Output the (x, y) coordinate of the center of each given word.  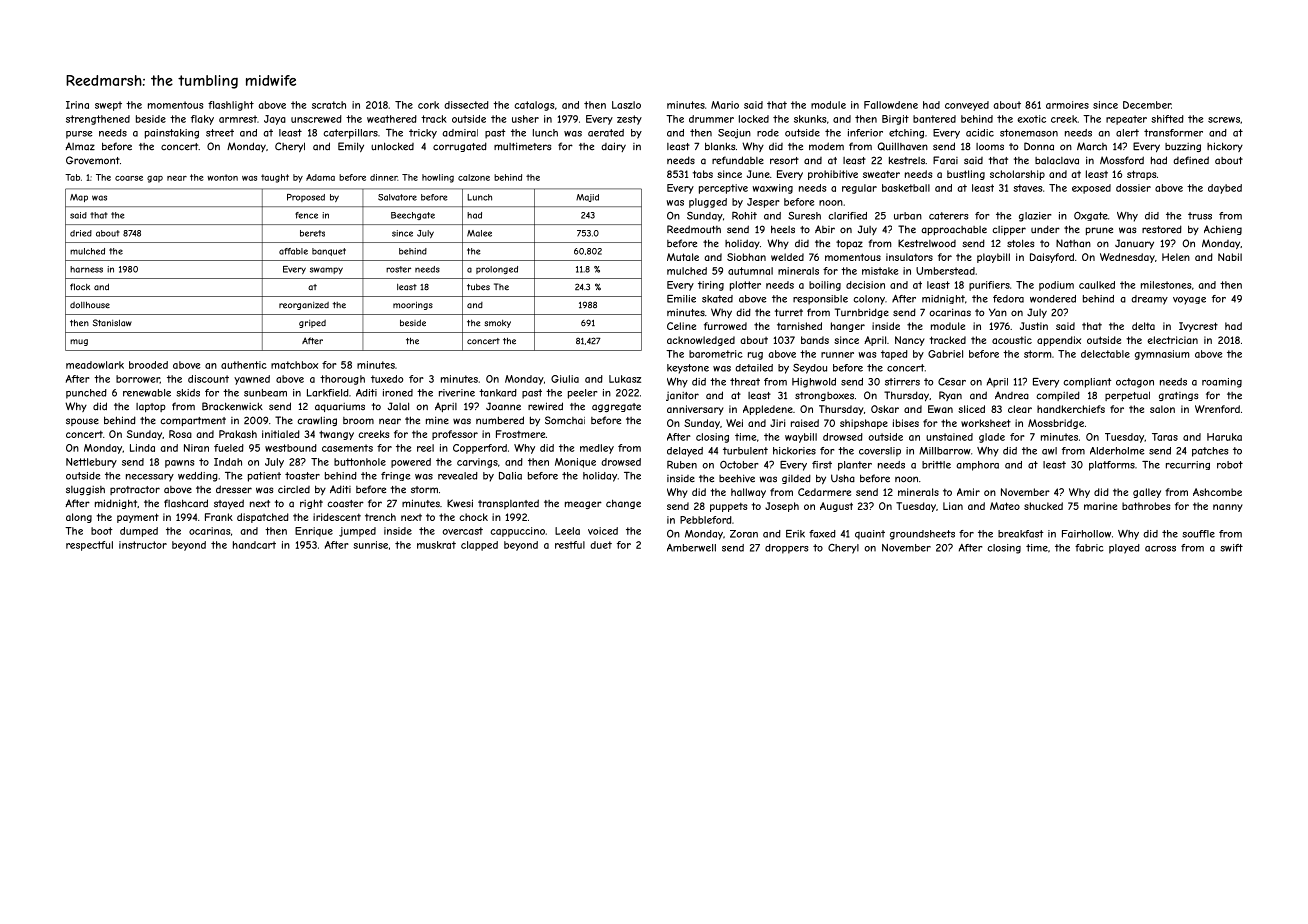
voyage (1189, 301)
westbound (291, 448)
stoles (1020, 243)
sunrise (370, 545)
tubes (478, 287)
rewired (545, 406)
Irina (77, 105)
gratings (1178, 396)
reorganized (304, 306)
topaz (849, 244)
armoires (1067, 105)
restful (570, 545)
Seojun (734, 134)
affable (293, 251)
